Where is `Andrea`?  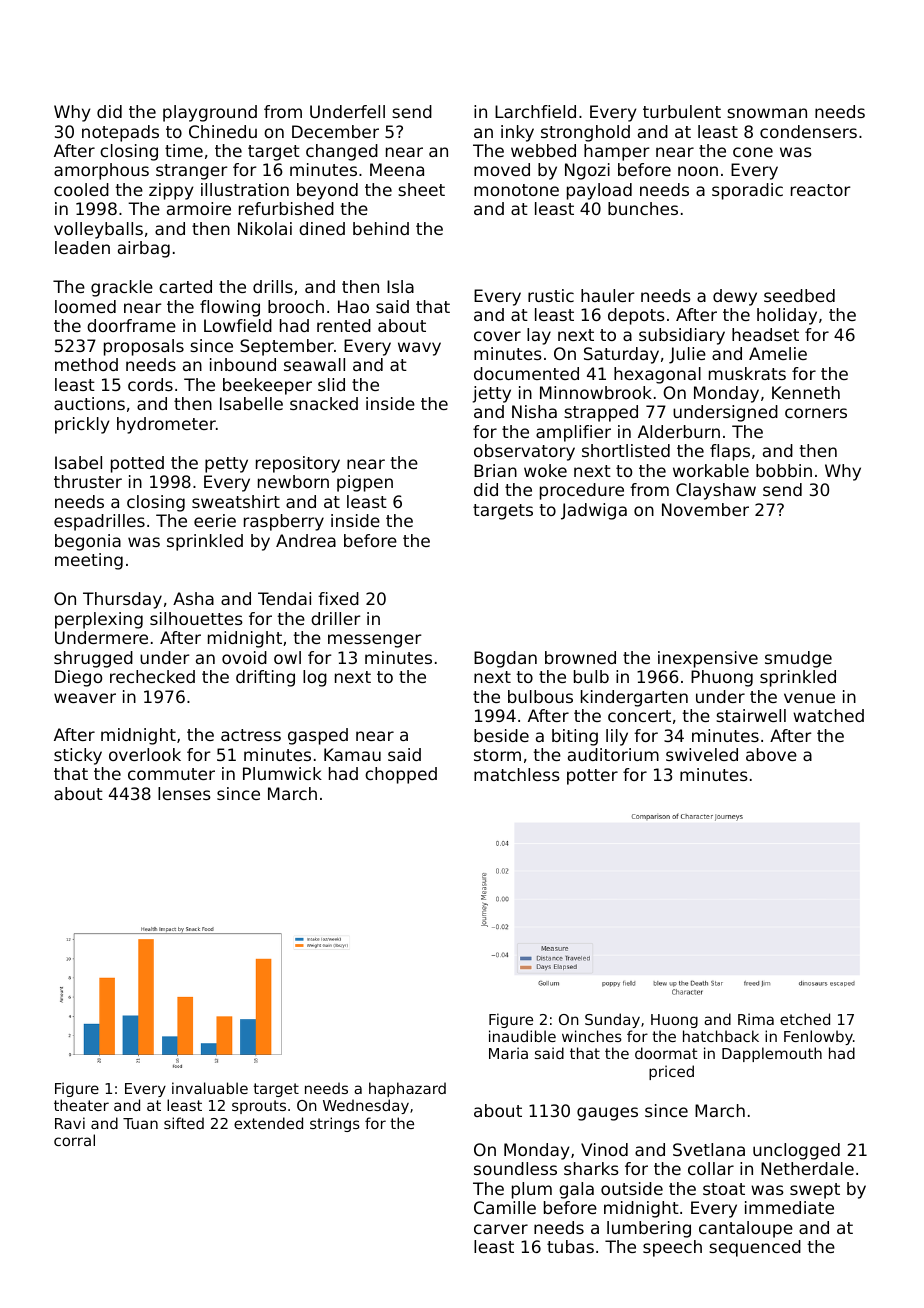
Andrea is located at coordinates (306, 540).
